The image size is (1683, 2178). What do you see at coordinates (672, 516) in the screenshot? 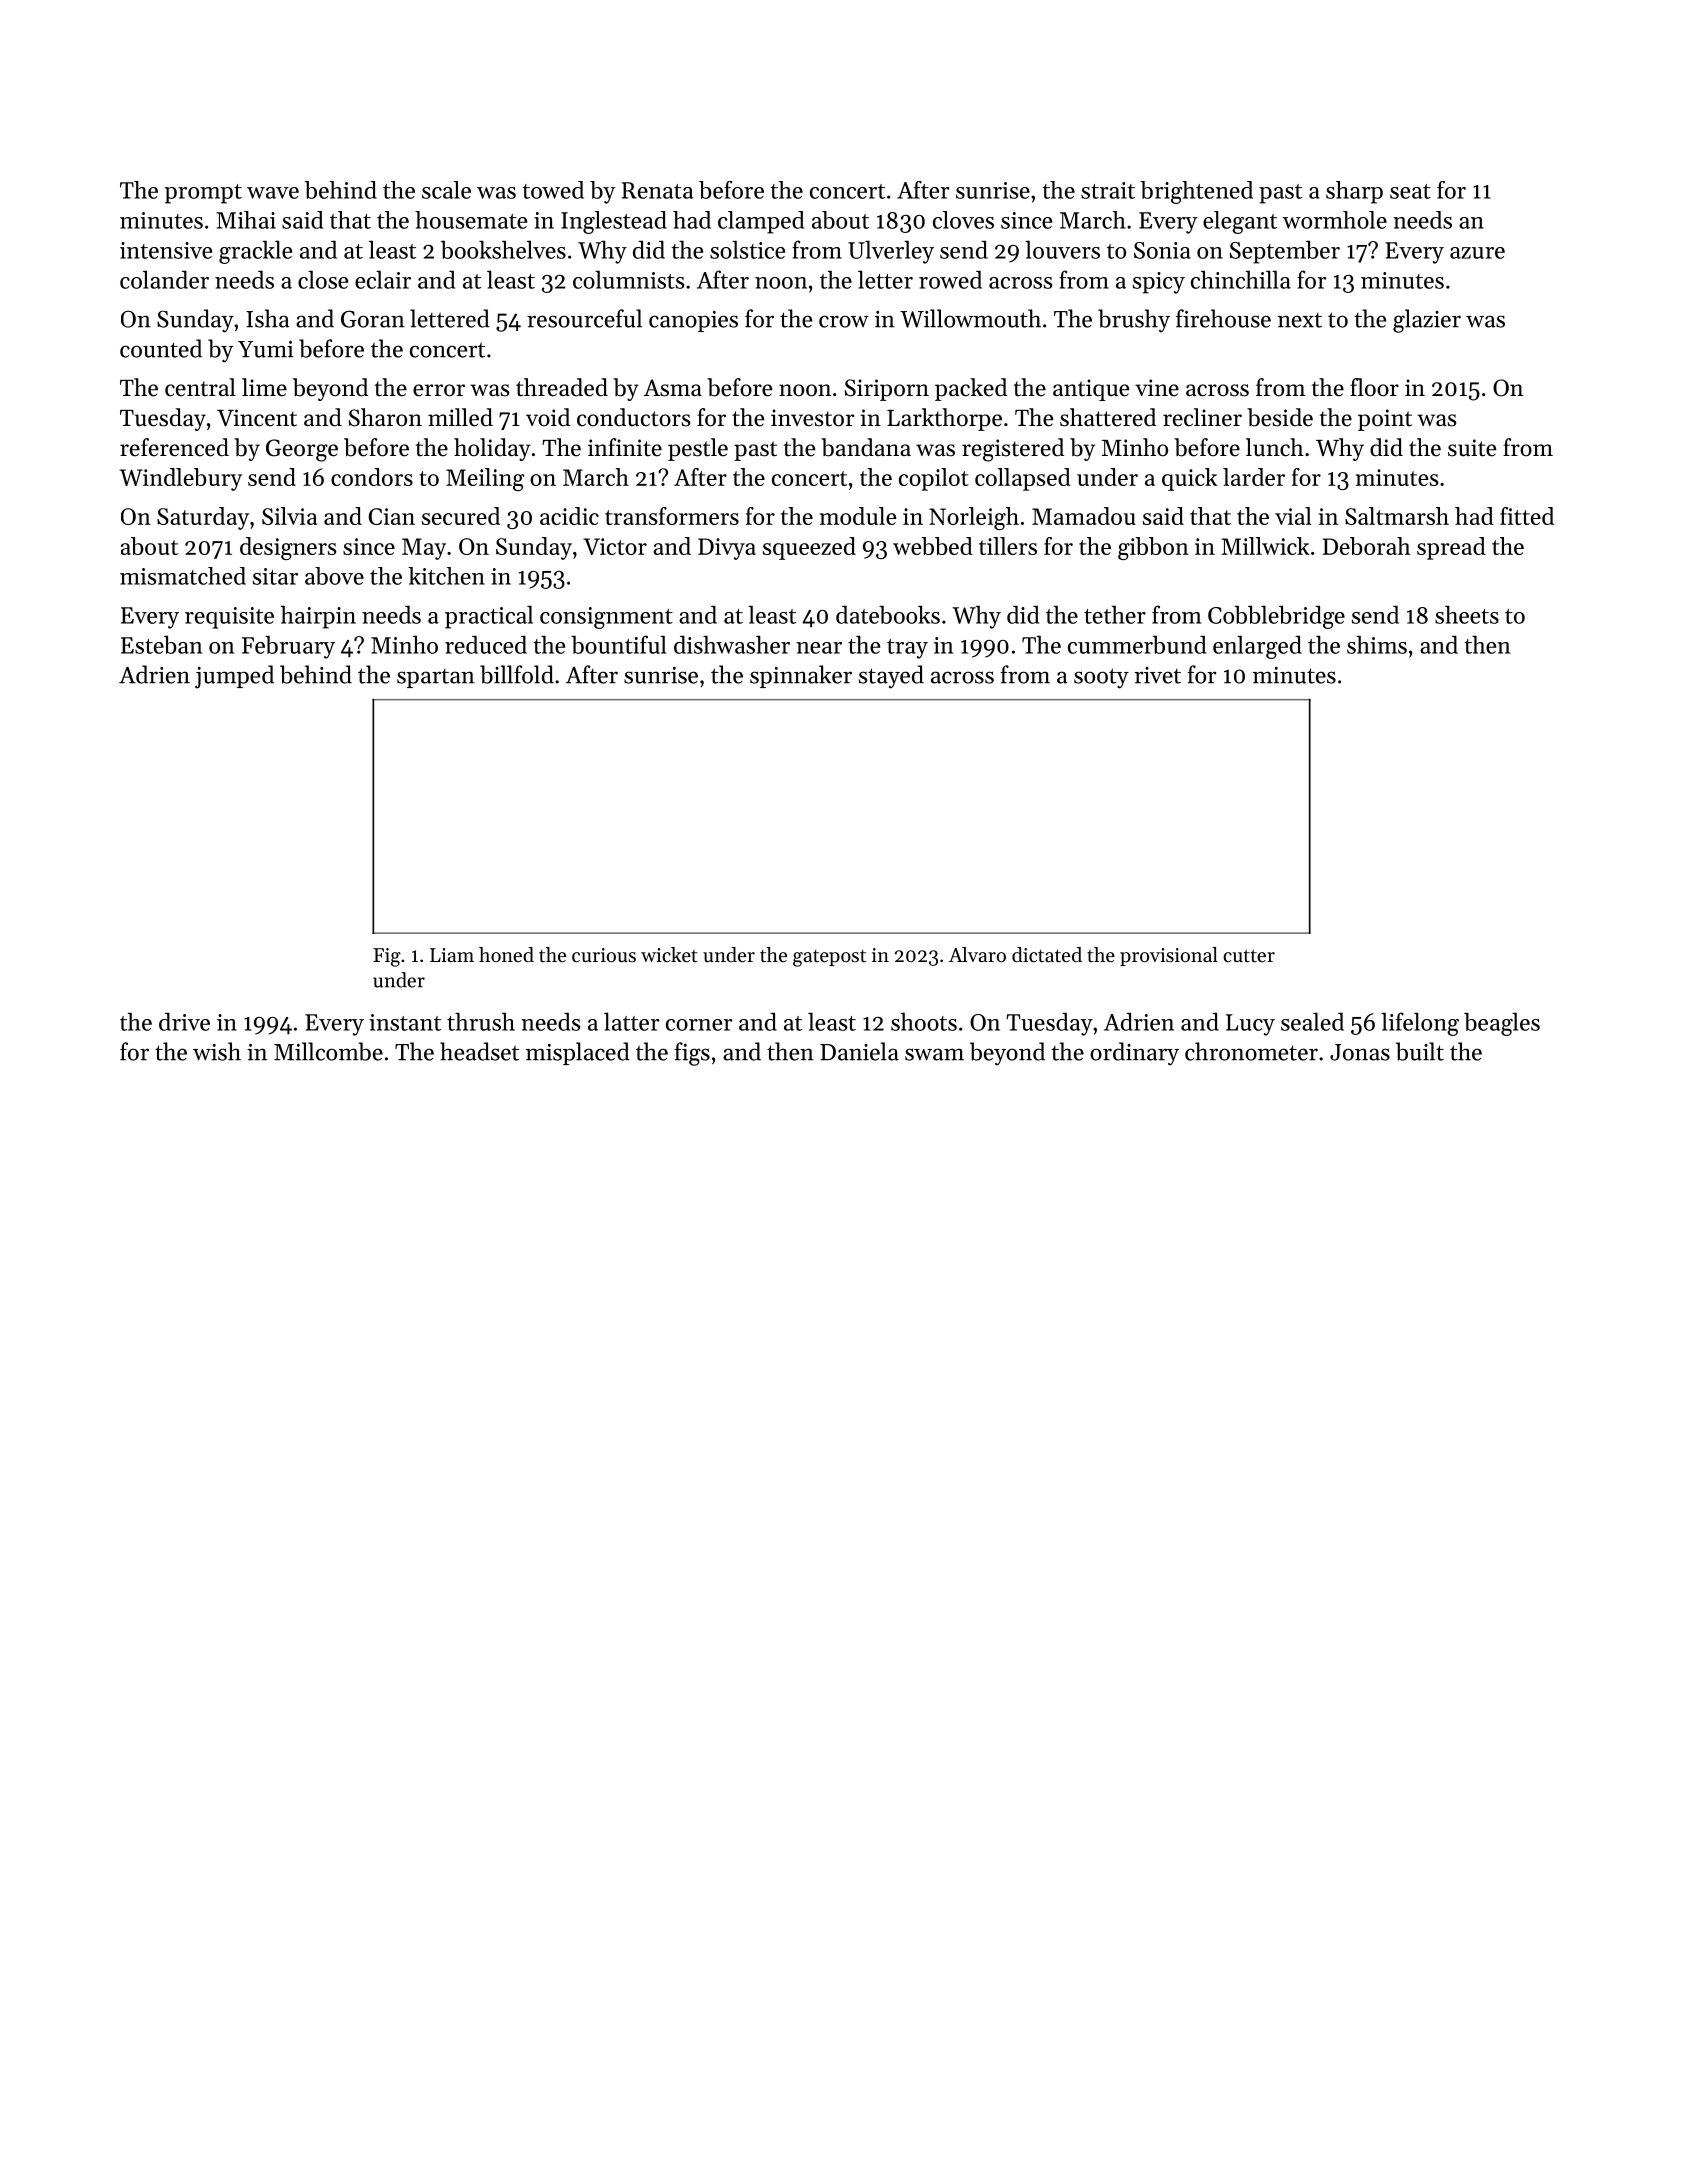
I see `transformers` at bounding box center [672, 516].
